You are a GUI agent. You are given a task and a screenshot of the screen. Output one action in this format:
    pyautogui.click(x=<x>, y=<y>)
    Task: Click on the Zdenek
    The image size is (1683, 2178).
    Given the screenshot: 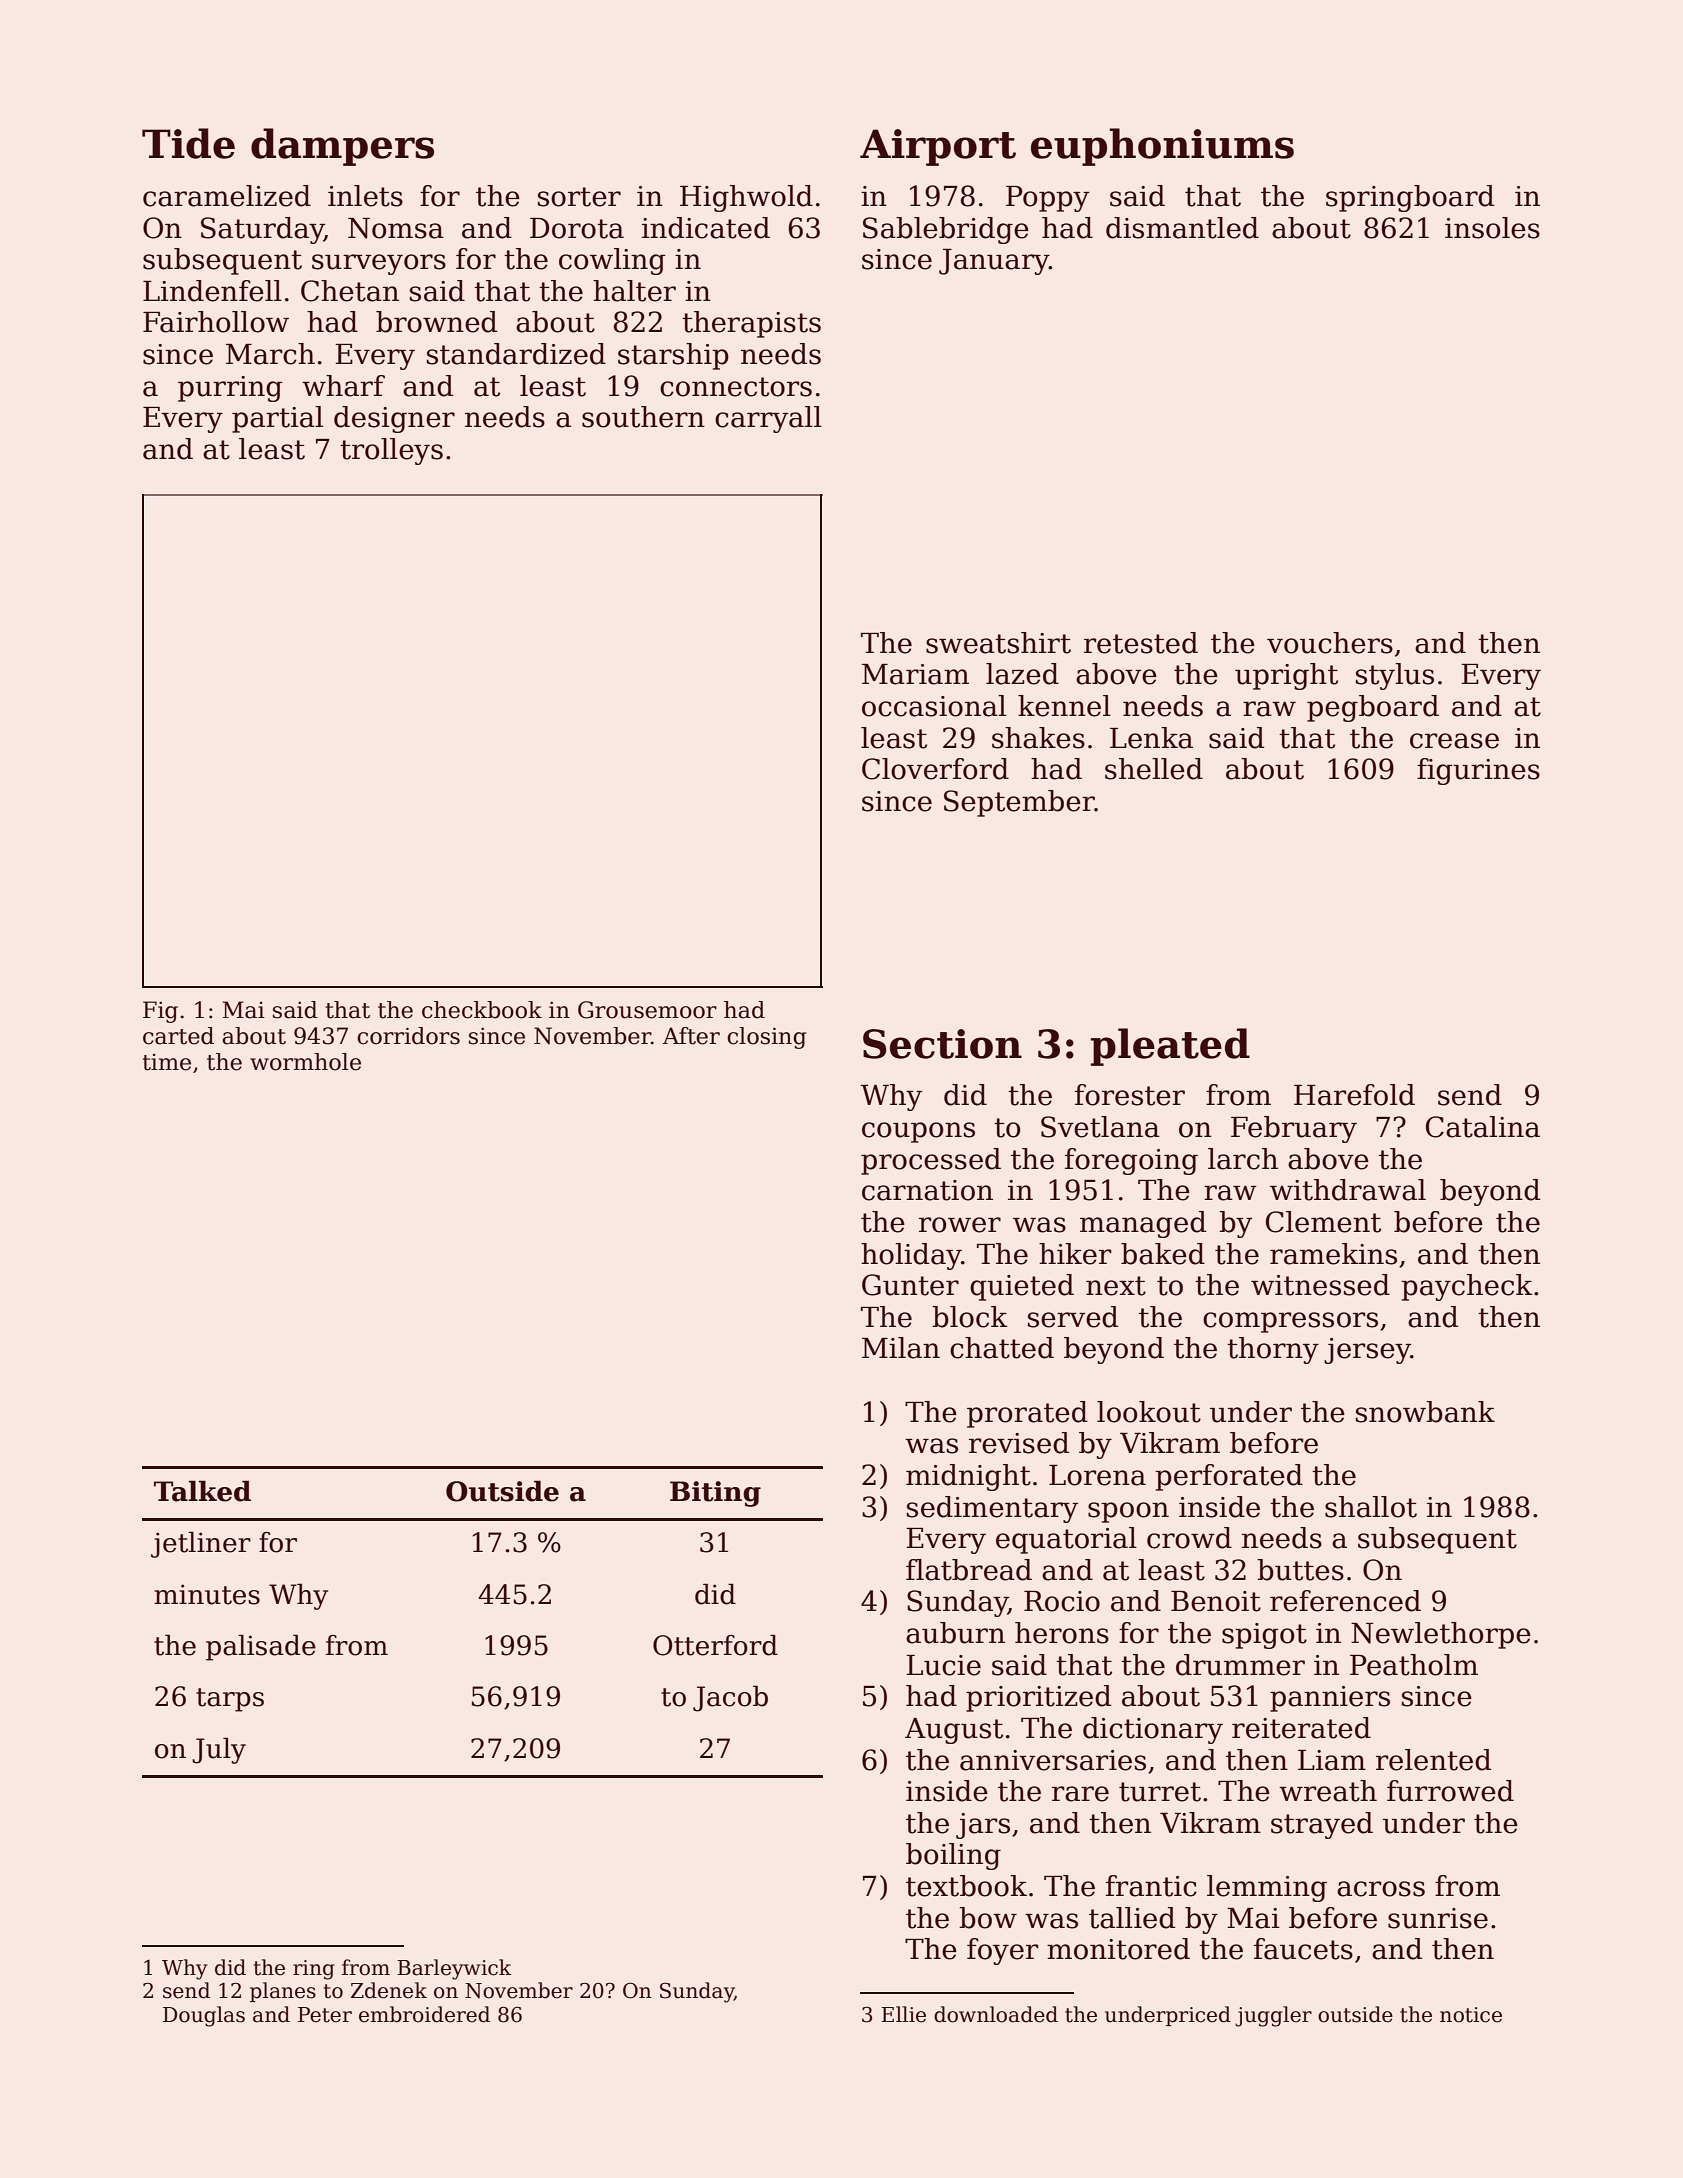 What is the action you would take?
    pyautogui.click(x=389, y=1990)
